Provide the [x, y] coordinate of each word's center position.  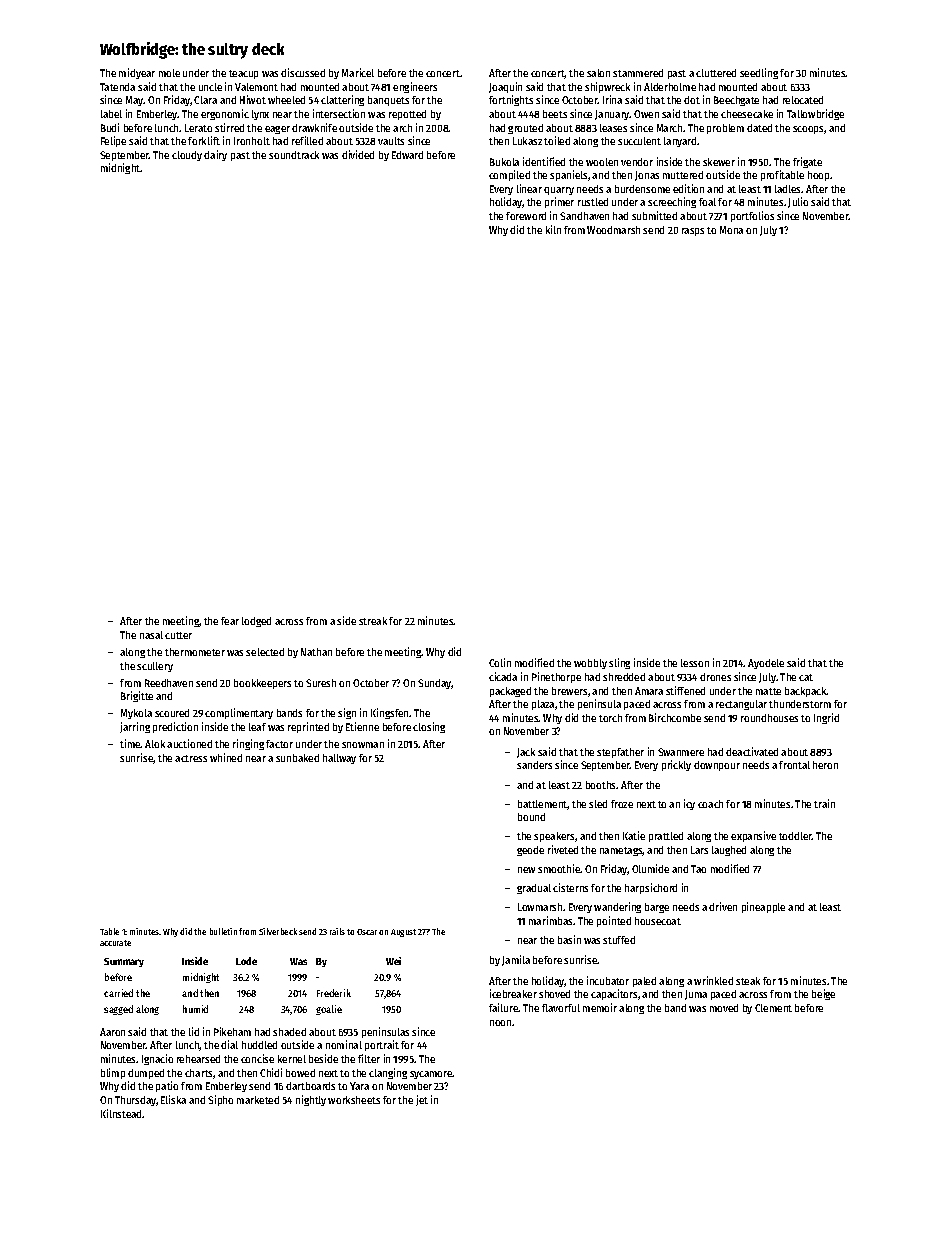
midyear [137, 73]
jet [422, 1100]
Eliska [173, 1099]
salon [598, 73]
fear [230, 621]
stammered [638, 73]
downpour [717, 766]
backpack [806, 692]
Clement [773, 1008]
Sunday [435, 684]
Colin [500, 662]
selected [265, 652]
